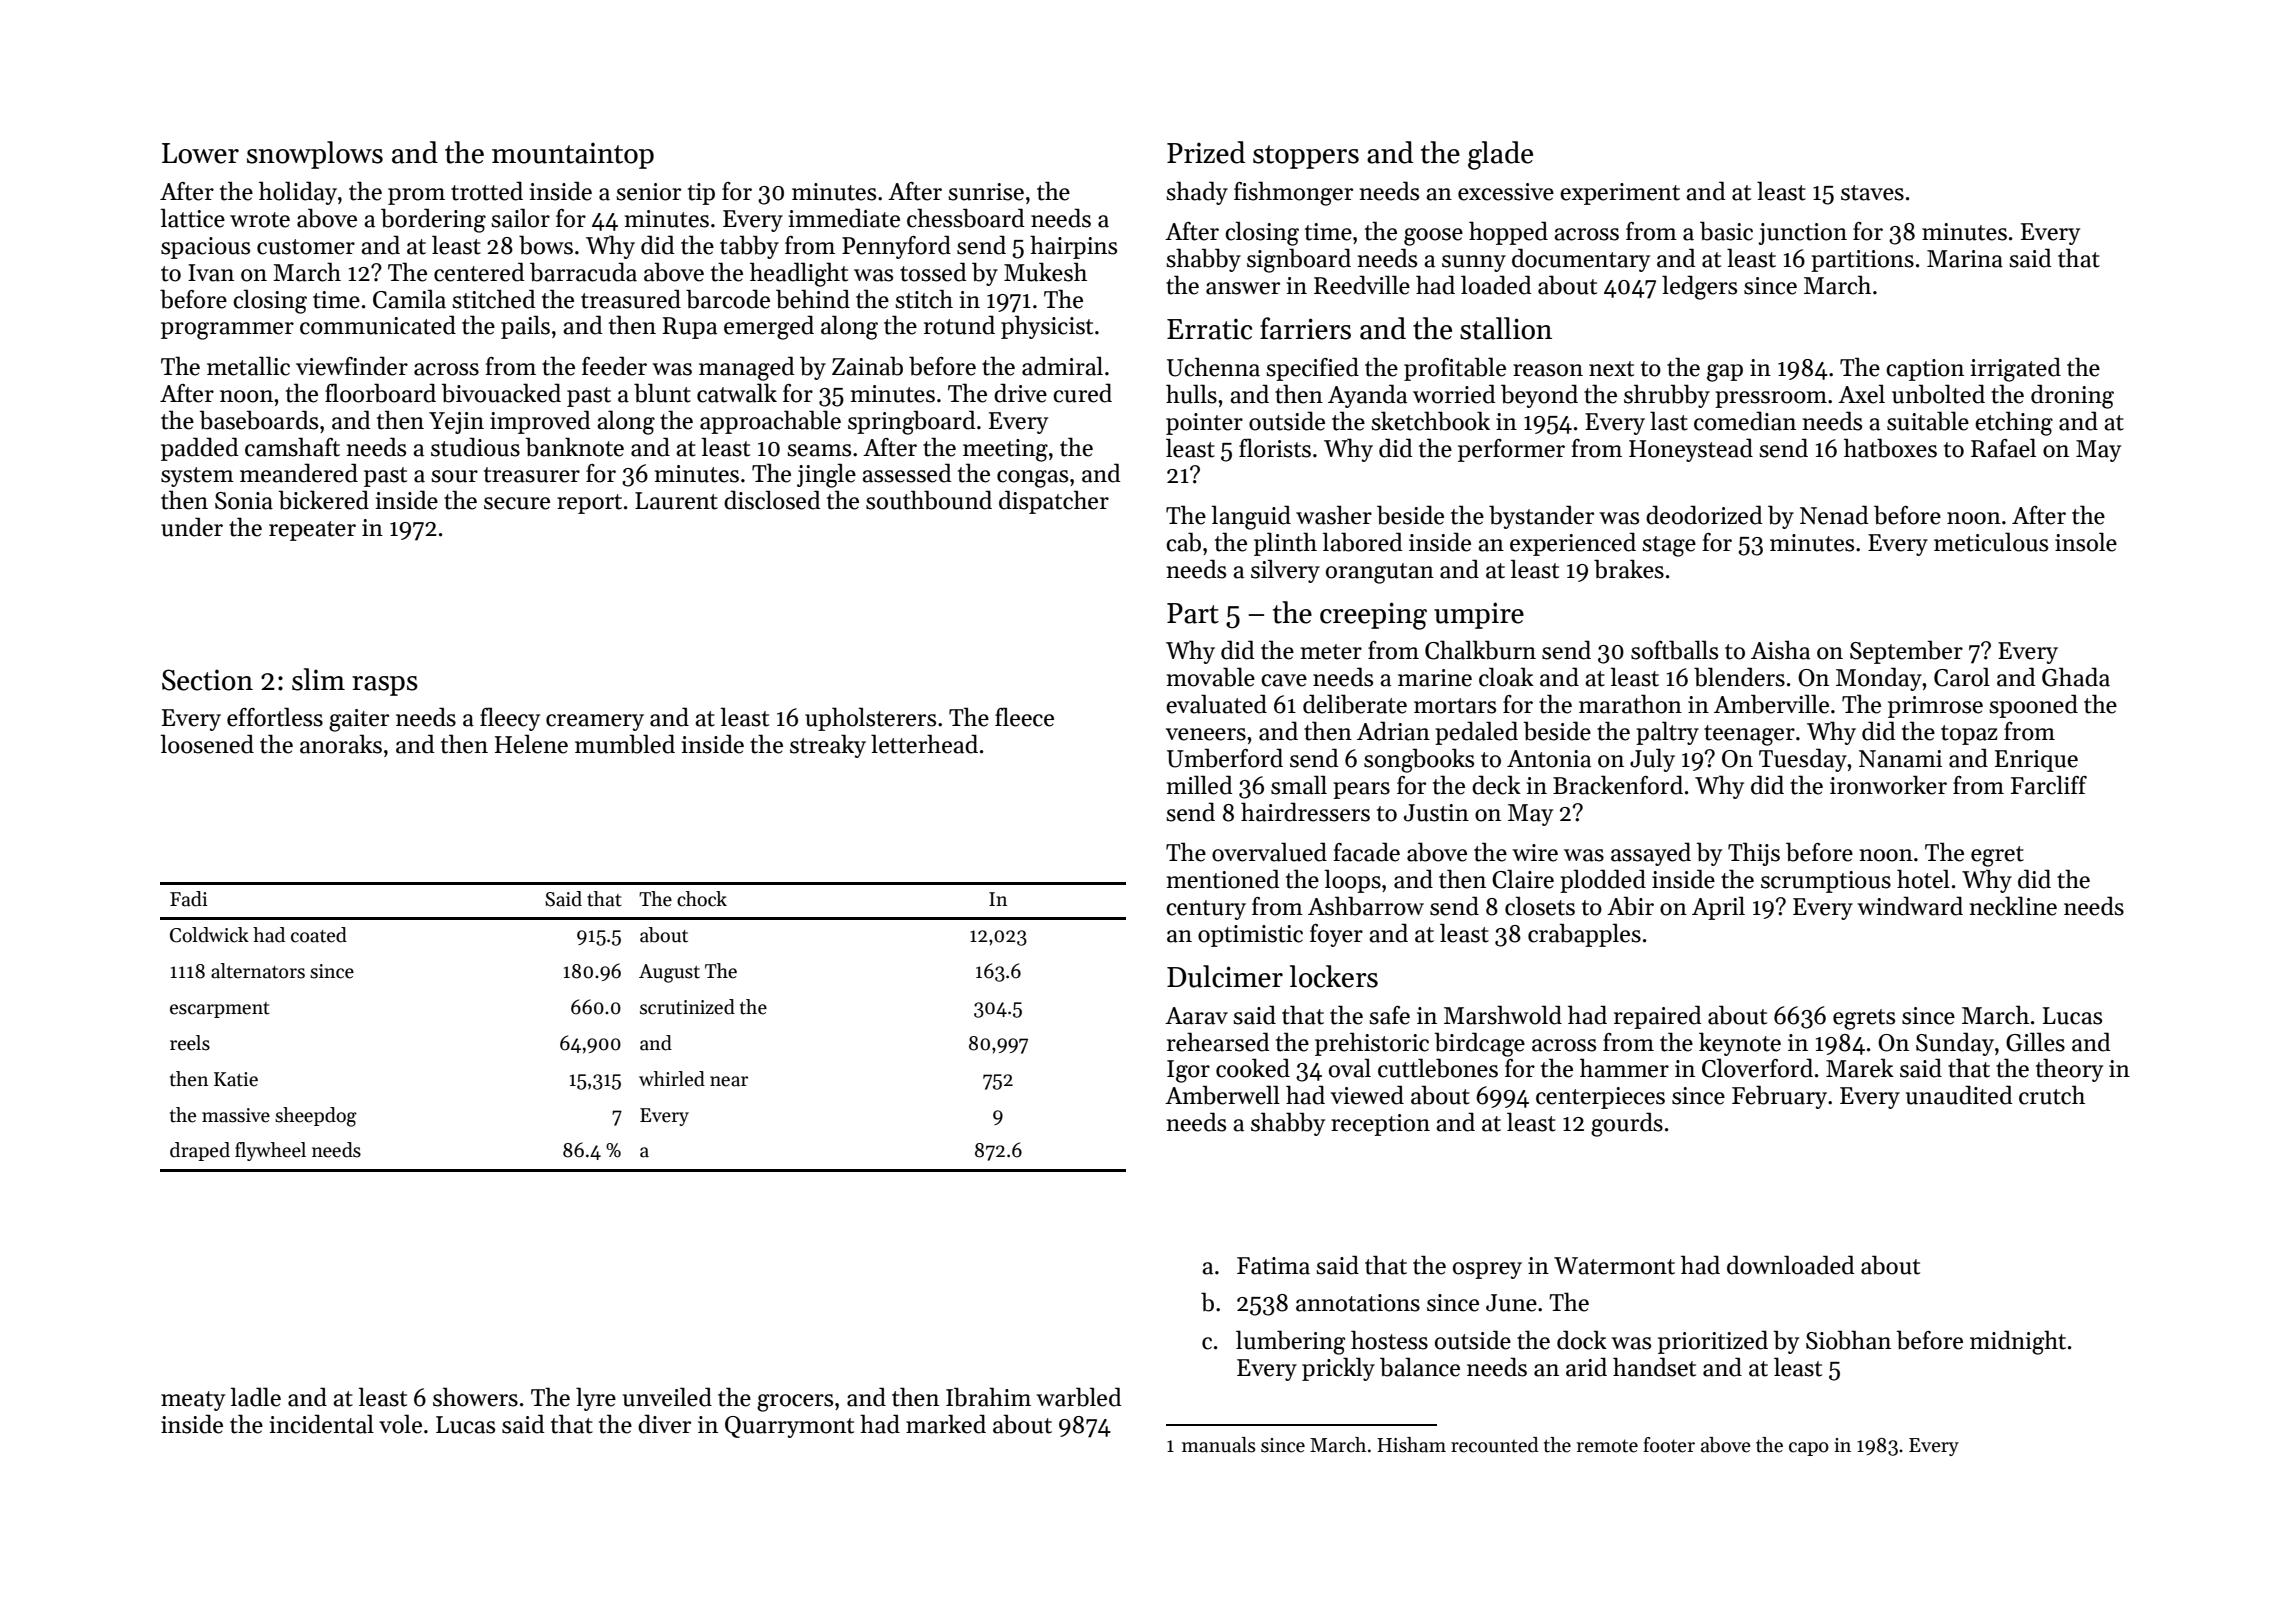  What do you see at coordinates (1500, 155) in the screenshot?
I see `glade` at bounding box center [1500, 155].
